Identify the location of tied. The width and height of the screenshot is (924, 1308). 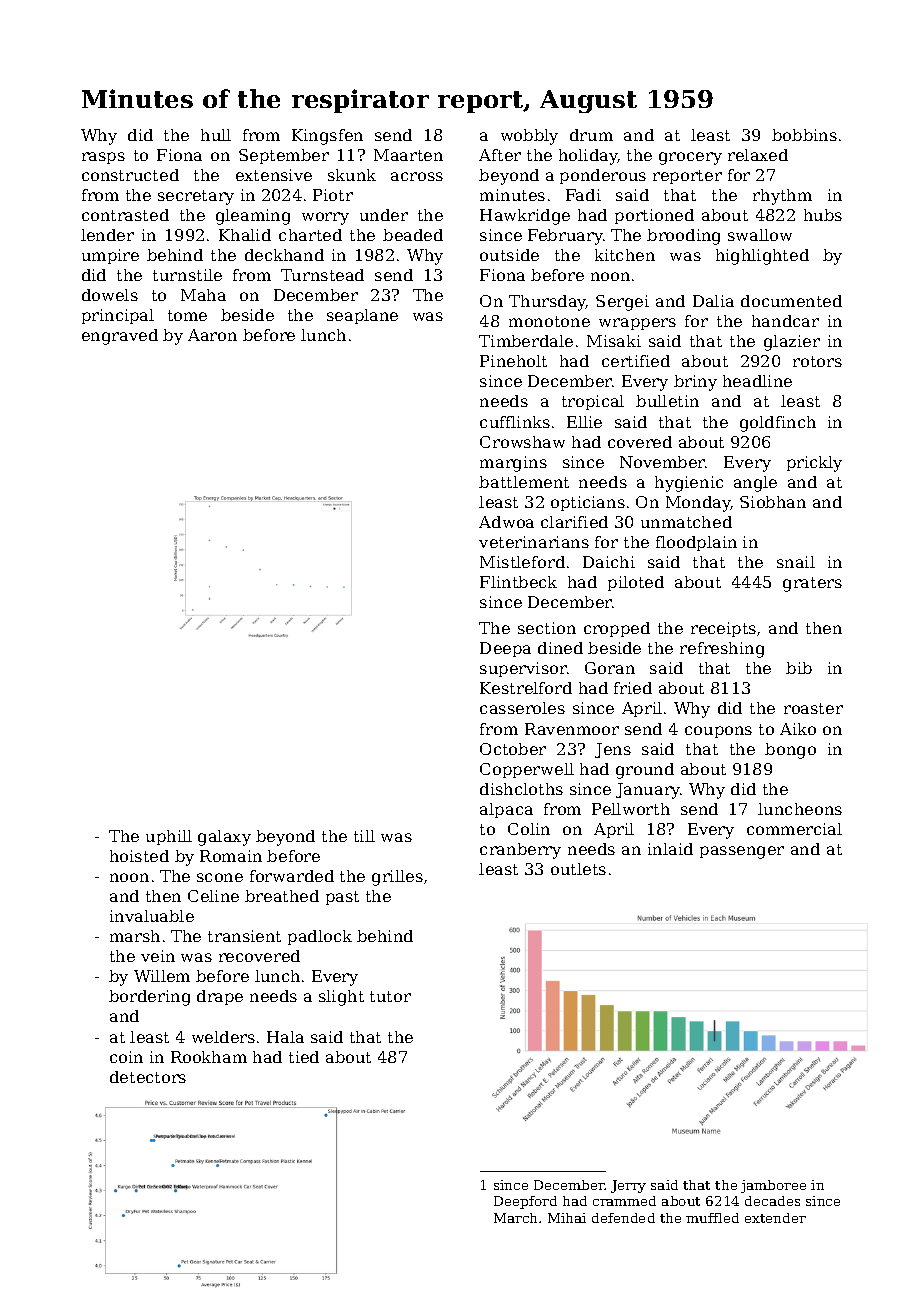
(304, 1057).
